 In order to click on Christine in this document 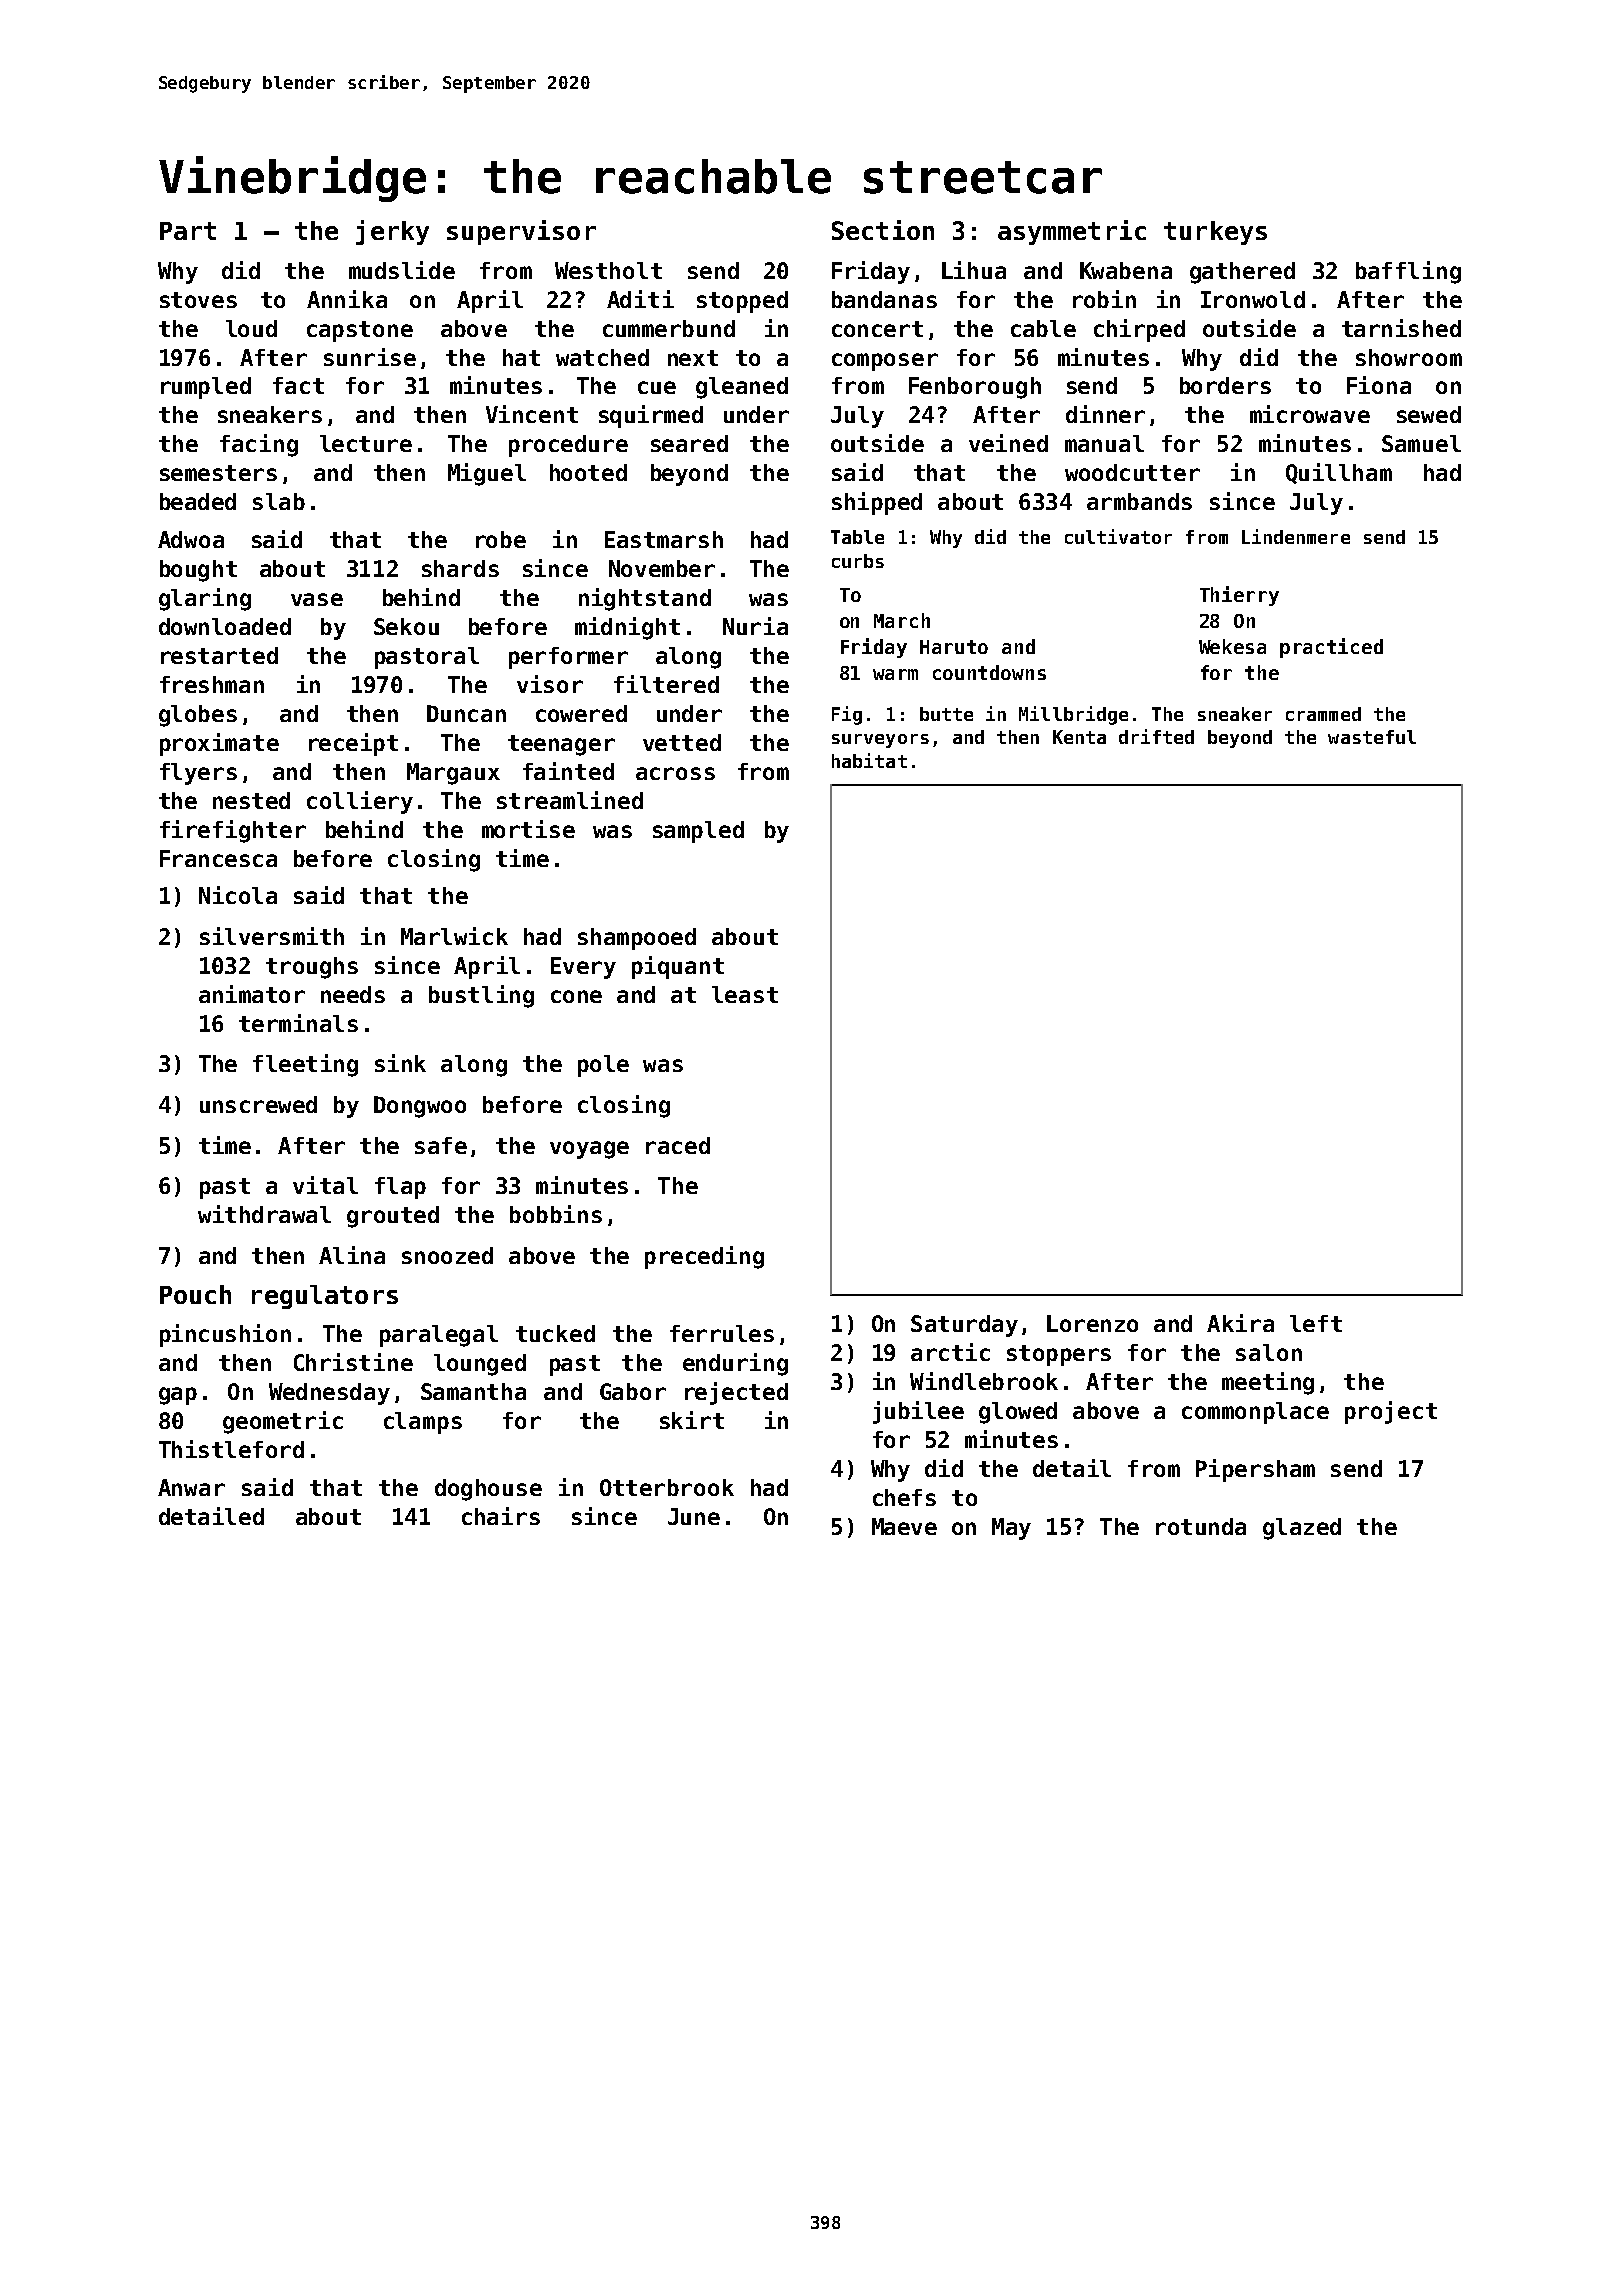, I will do `click(353, 1362)`.
